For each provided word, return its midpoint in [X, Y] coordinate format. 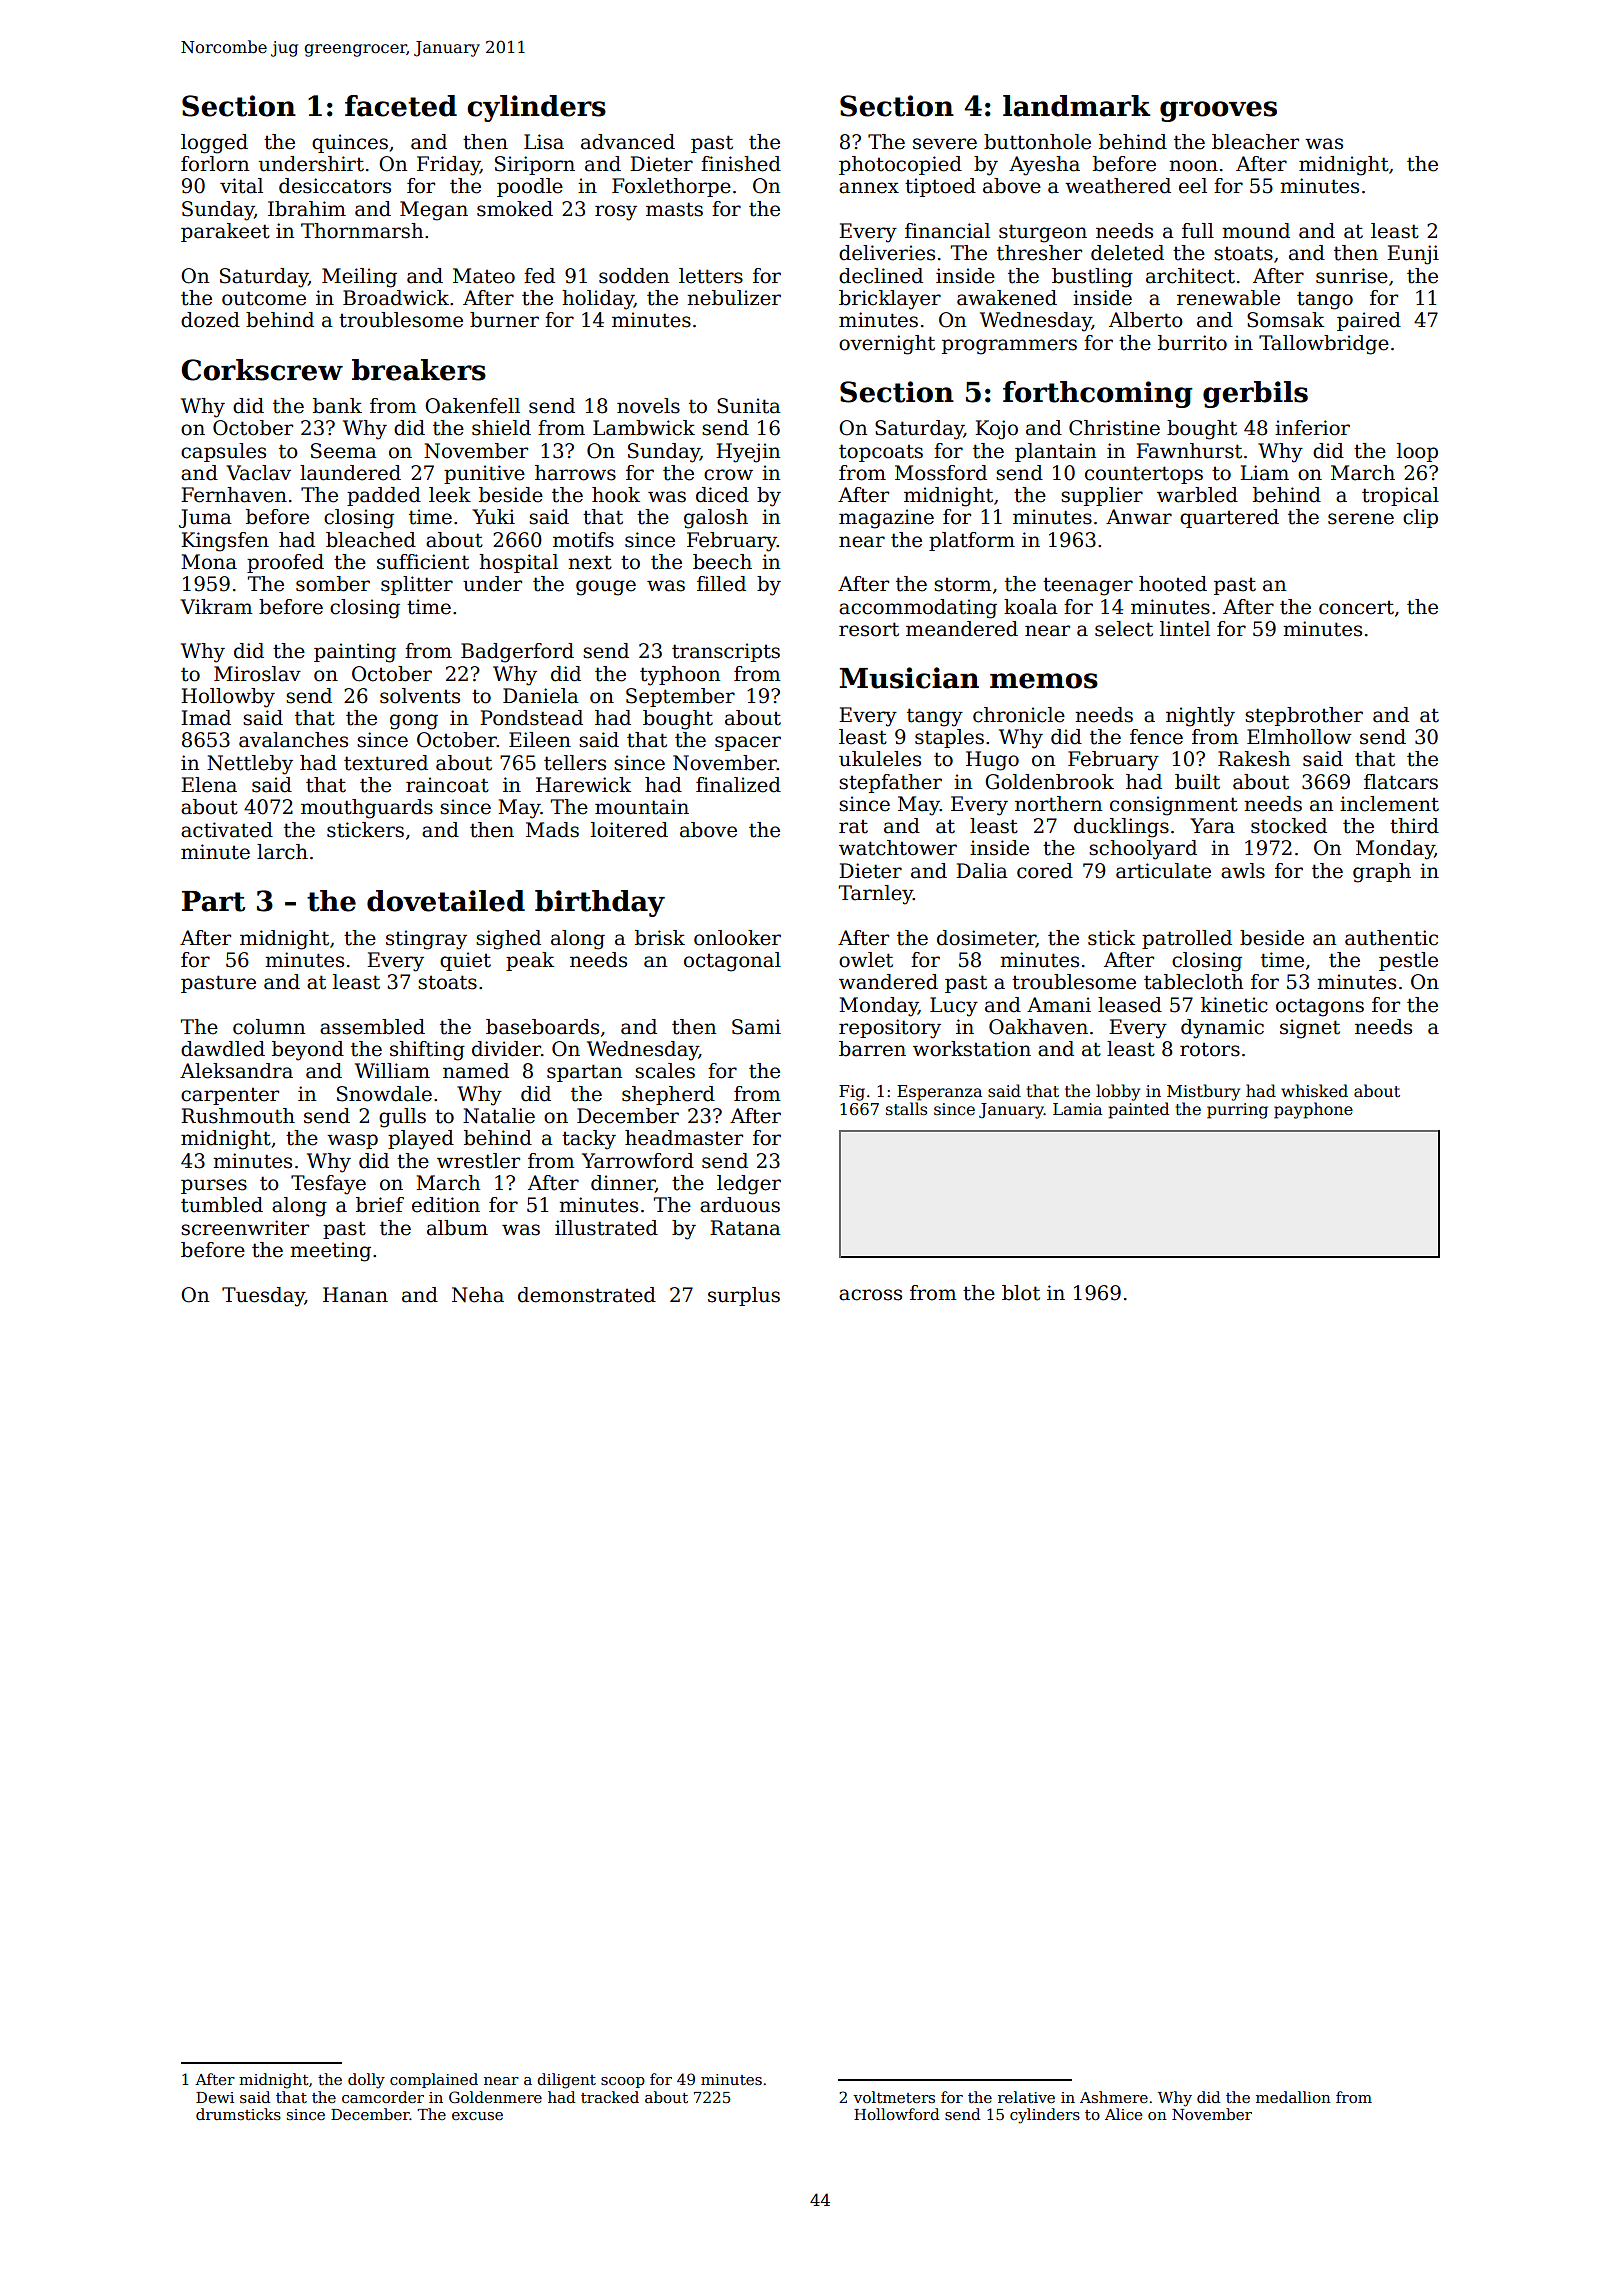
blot [1021, 1293]
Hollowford [896, 2114]
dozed [210, 320]
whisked [1314, 1091]
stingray [426, 940]
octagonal [732, 962]
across [870, 1295]
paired [1369, 321]
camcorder [383, 2097]
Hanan [355, 1295]
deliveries [887, 253]
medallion [1293, 2097]
